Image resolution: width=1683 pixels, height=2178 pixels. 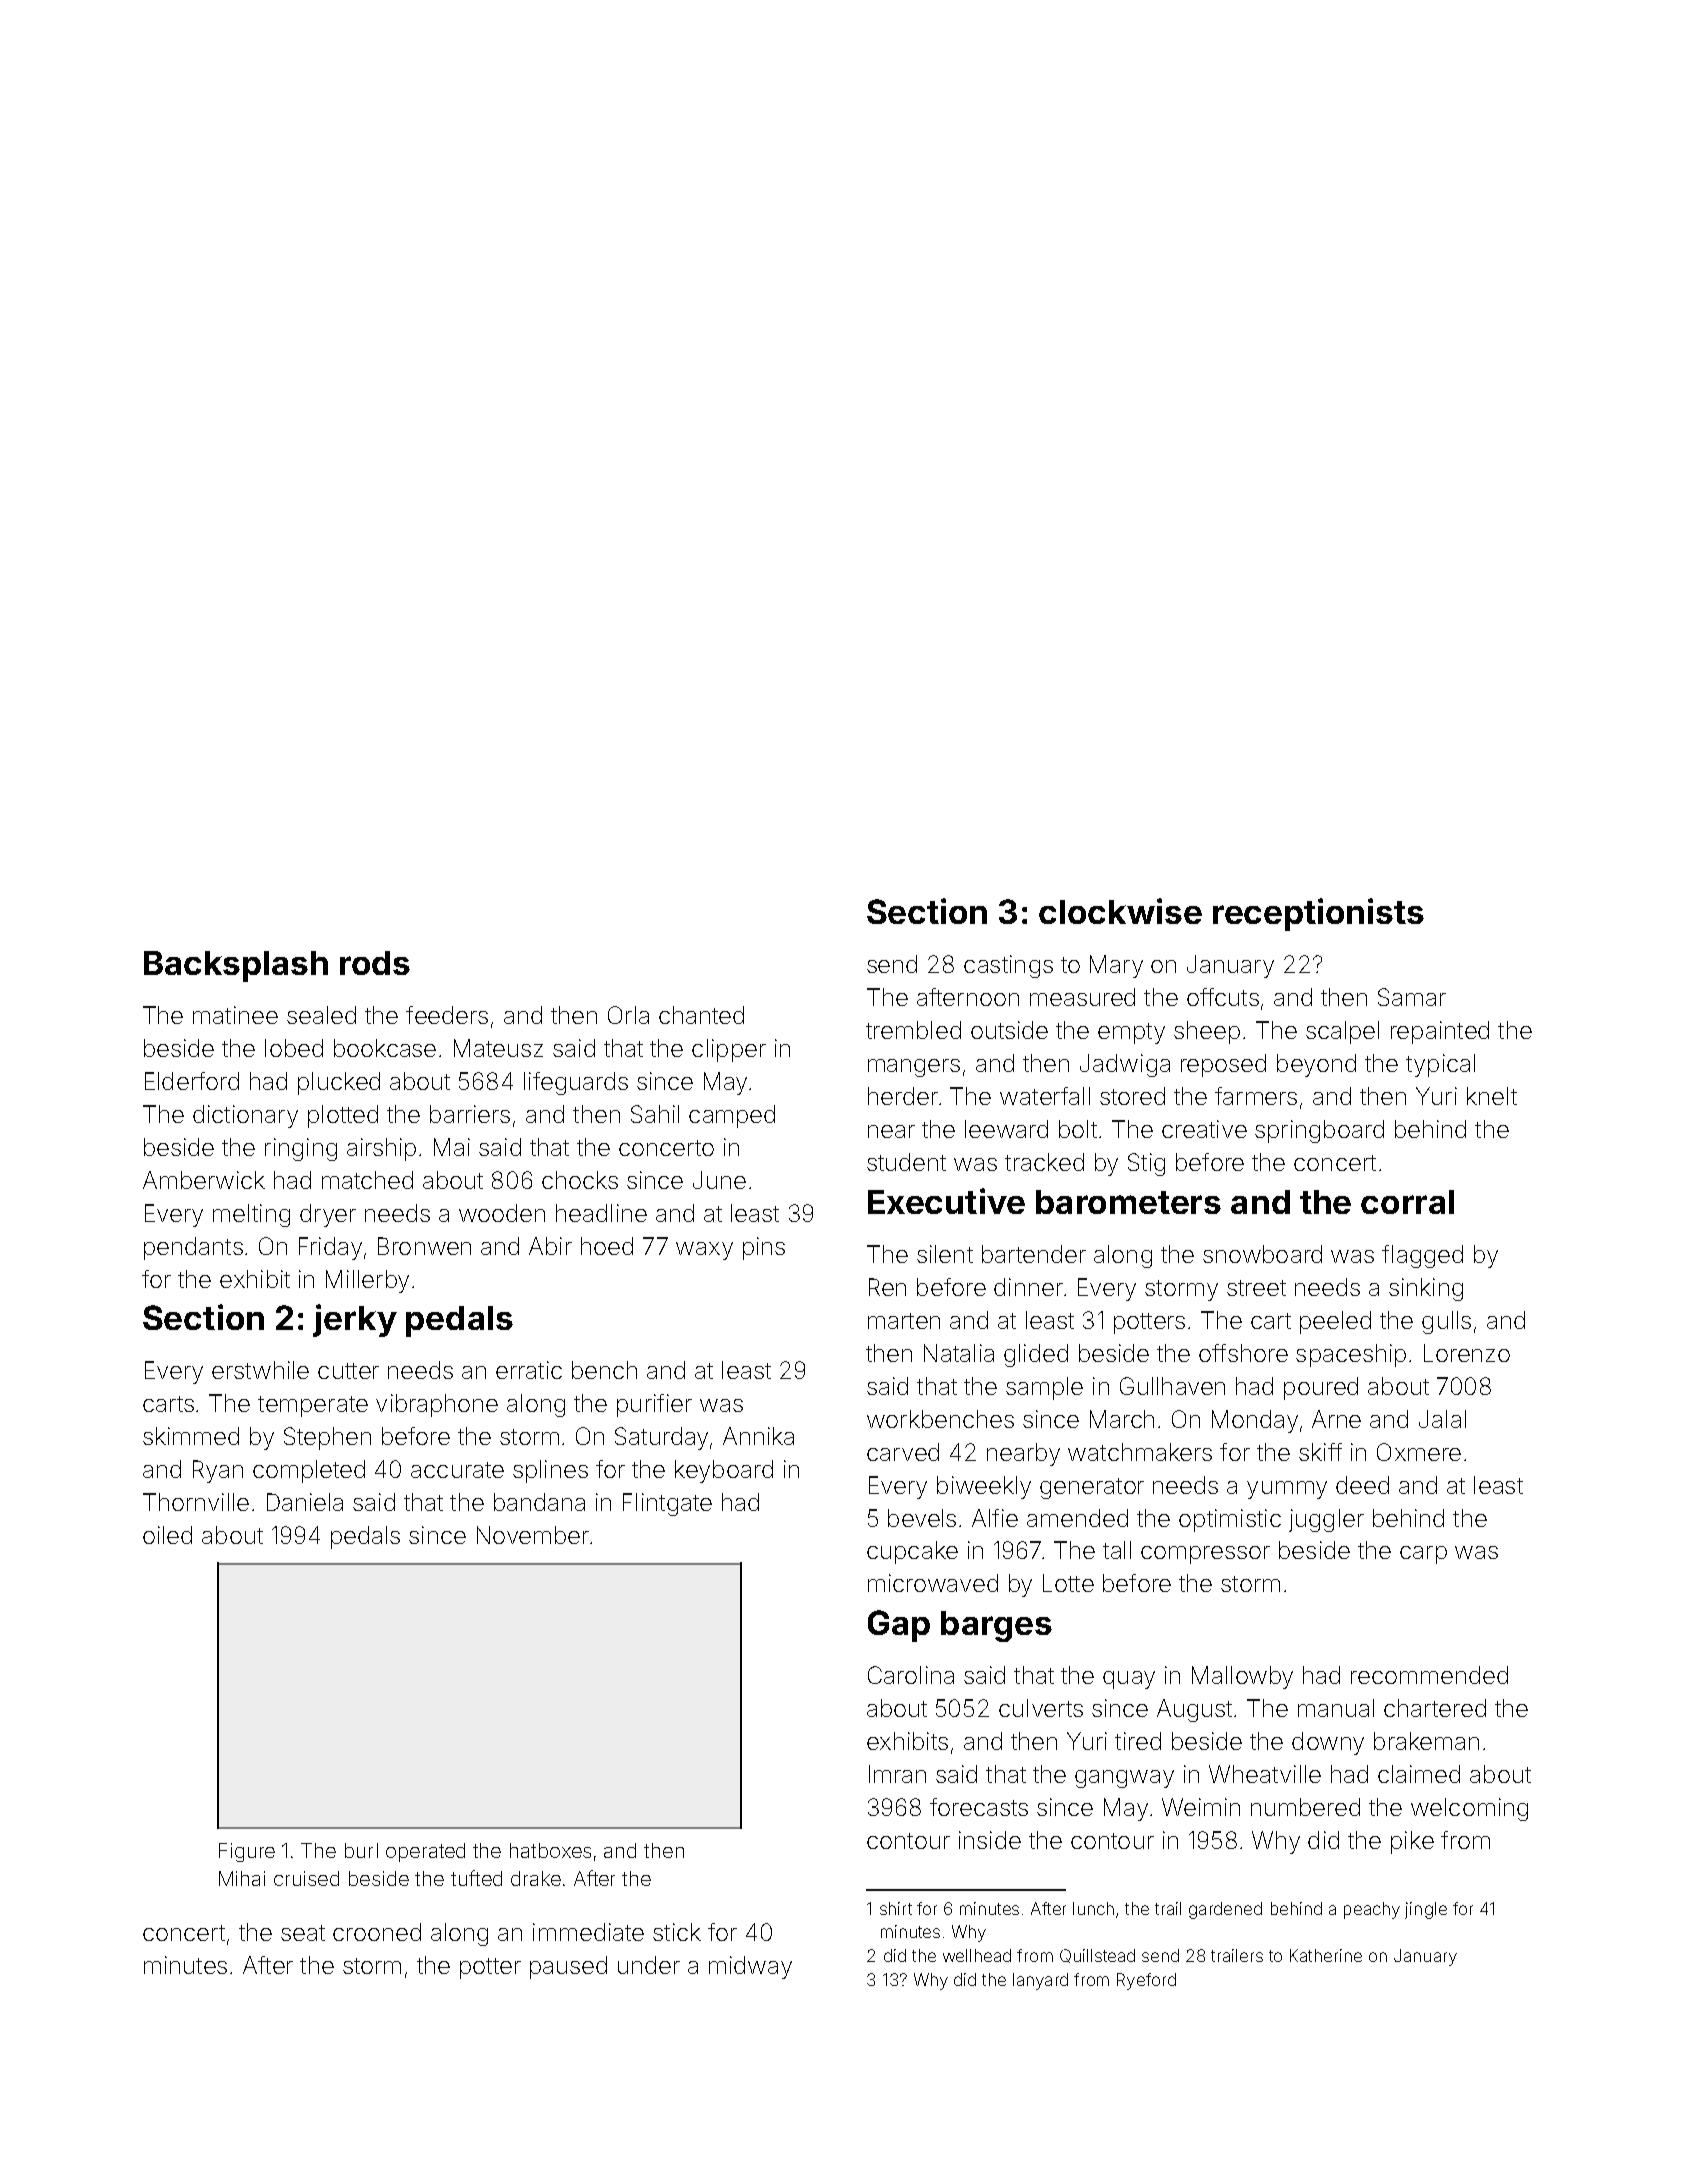 I want to click on hatboxes, so click(x=550, y=1850).
